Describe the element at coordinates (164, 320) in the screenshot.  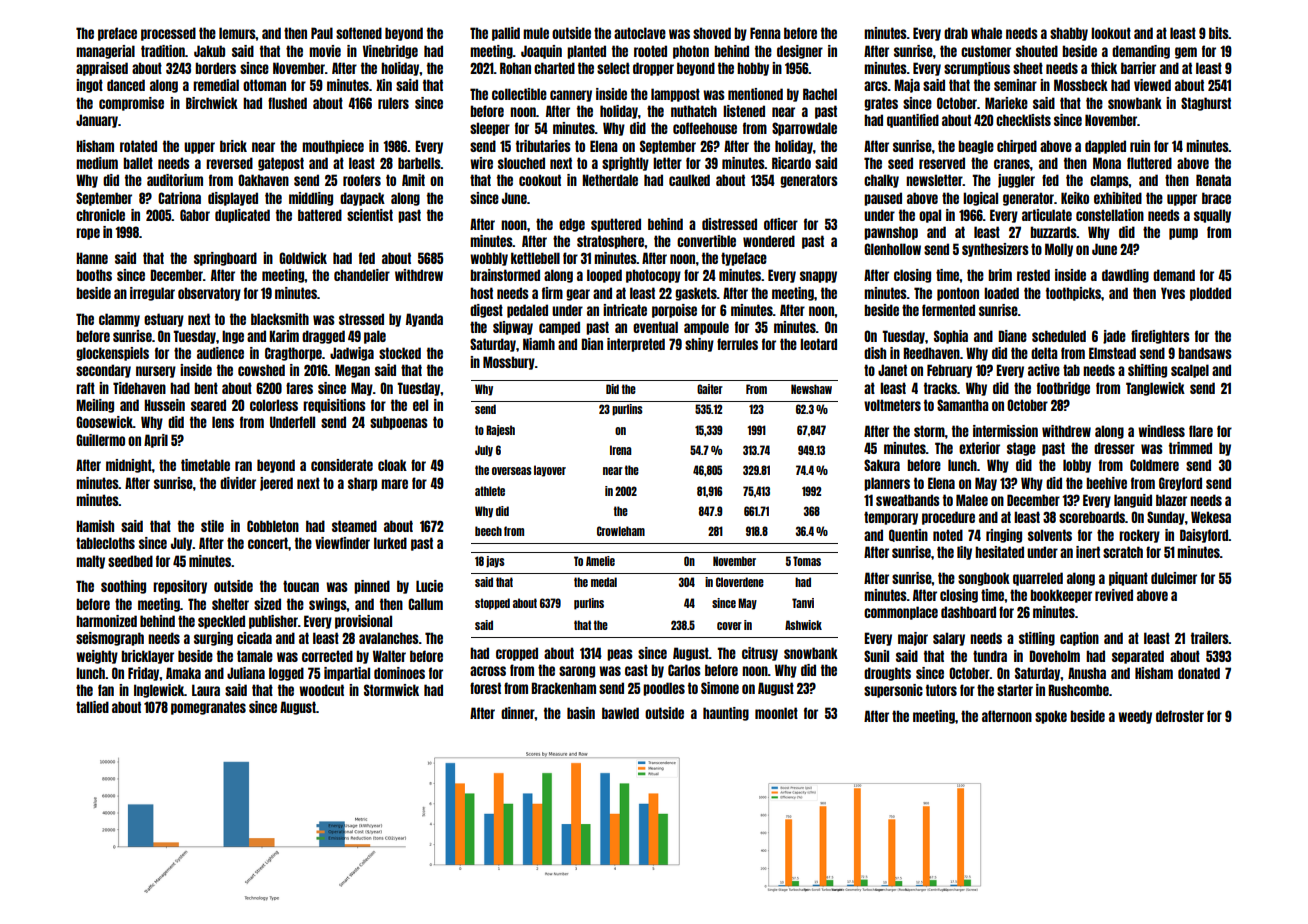
I see `estuary` at that location.
